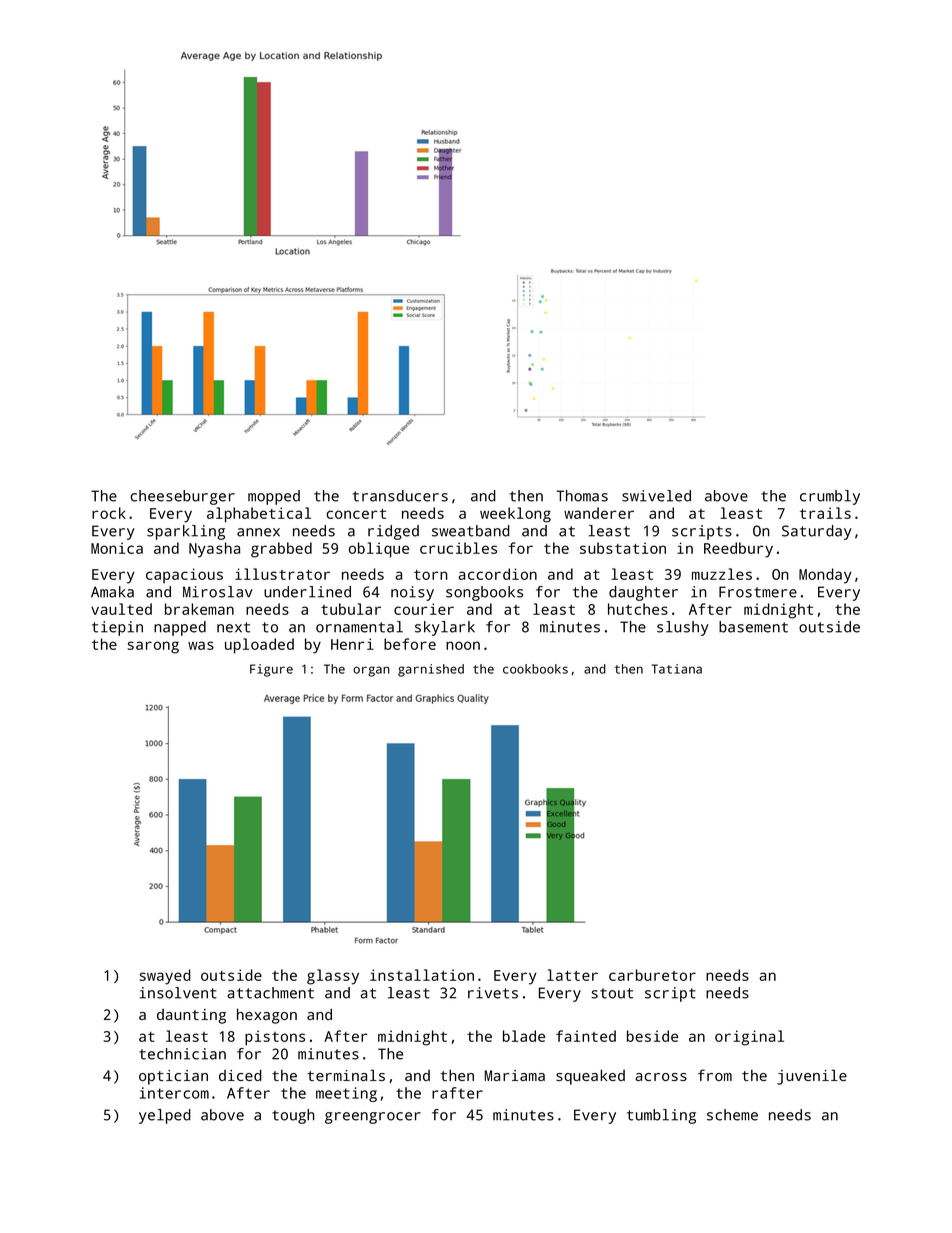  Describe the element at coordinates (732, 1115) in the screenshot. I see `scheme` at that location.
